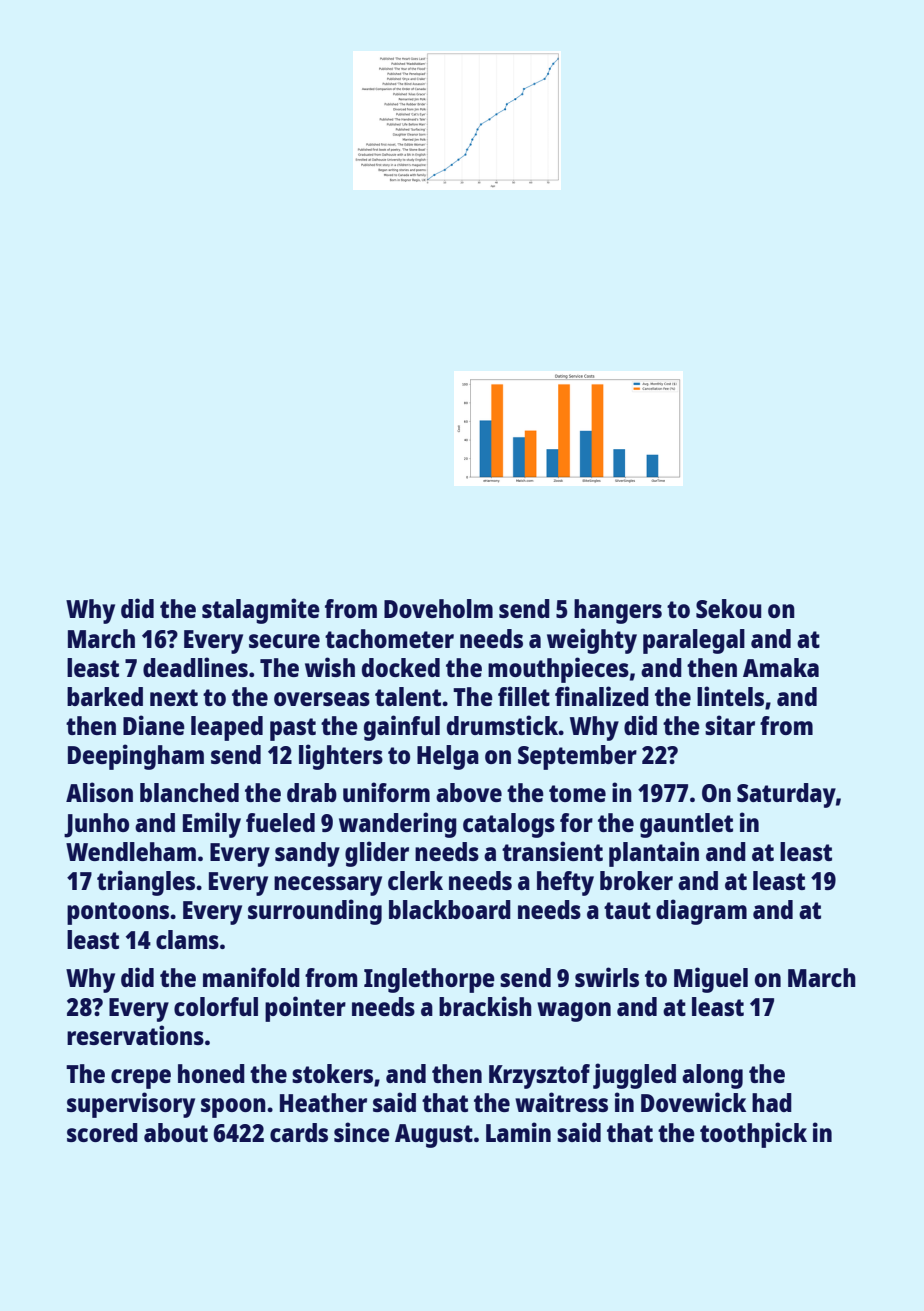 The height and width of the screenshot is (1311, 924). Describe the element at coordinates (261, 611) in the screenshot. I see `stalagmite` at that location.
